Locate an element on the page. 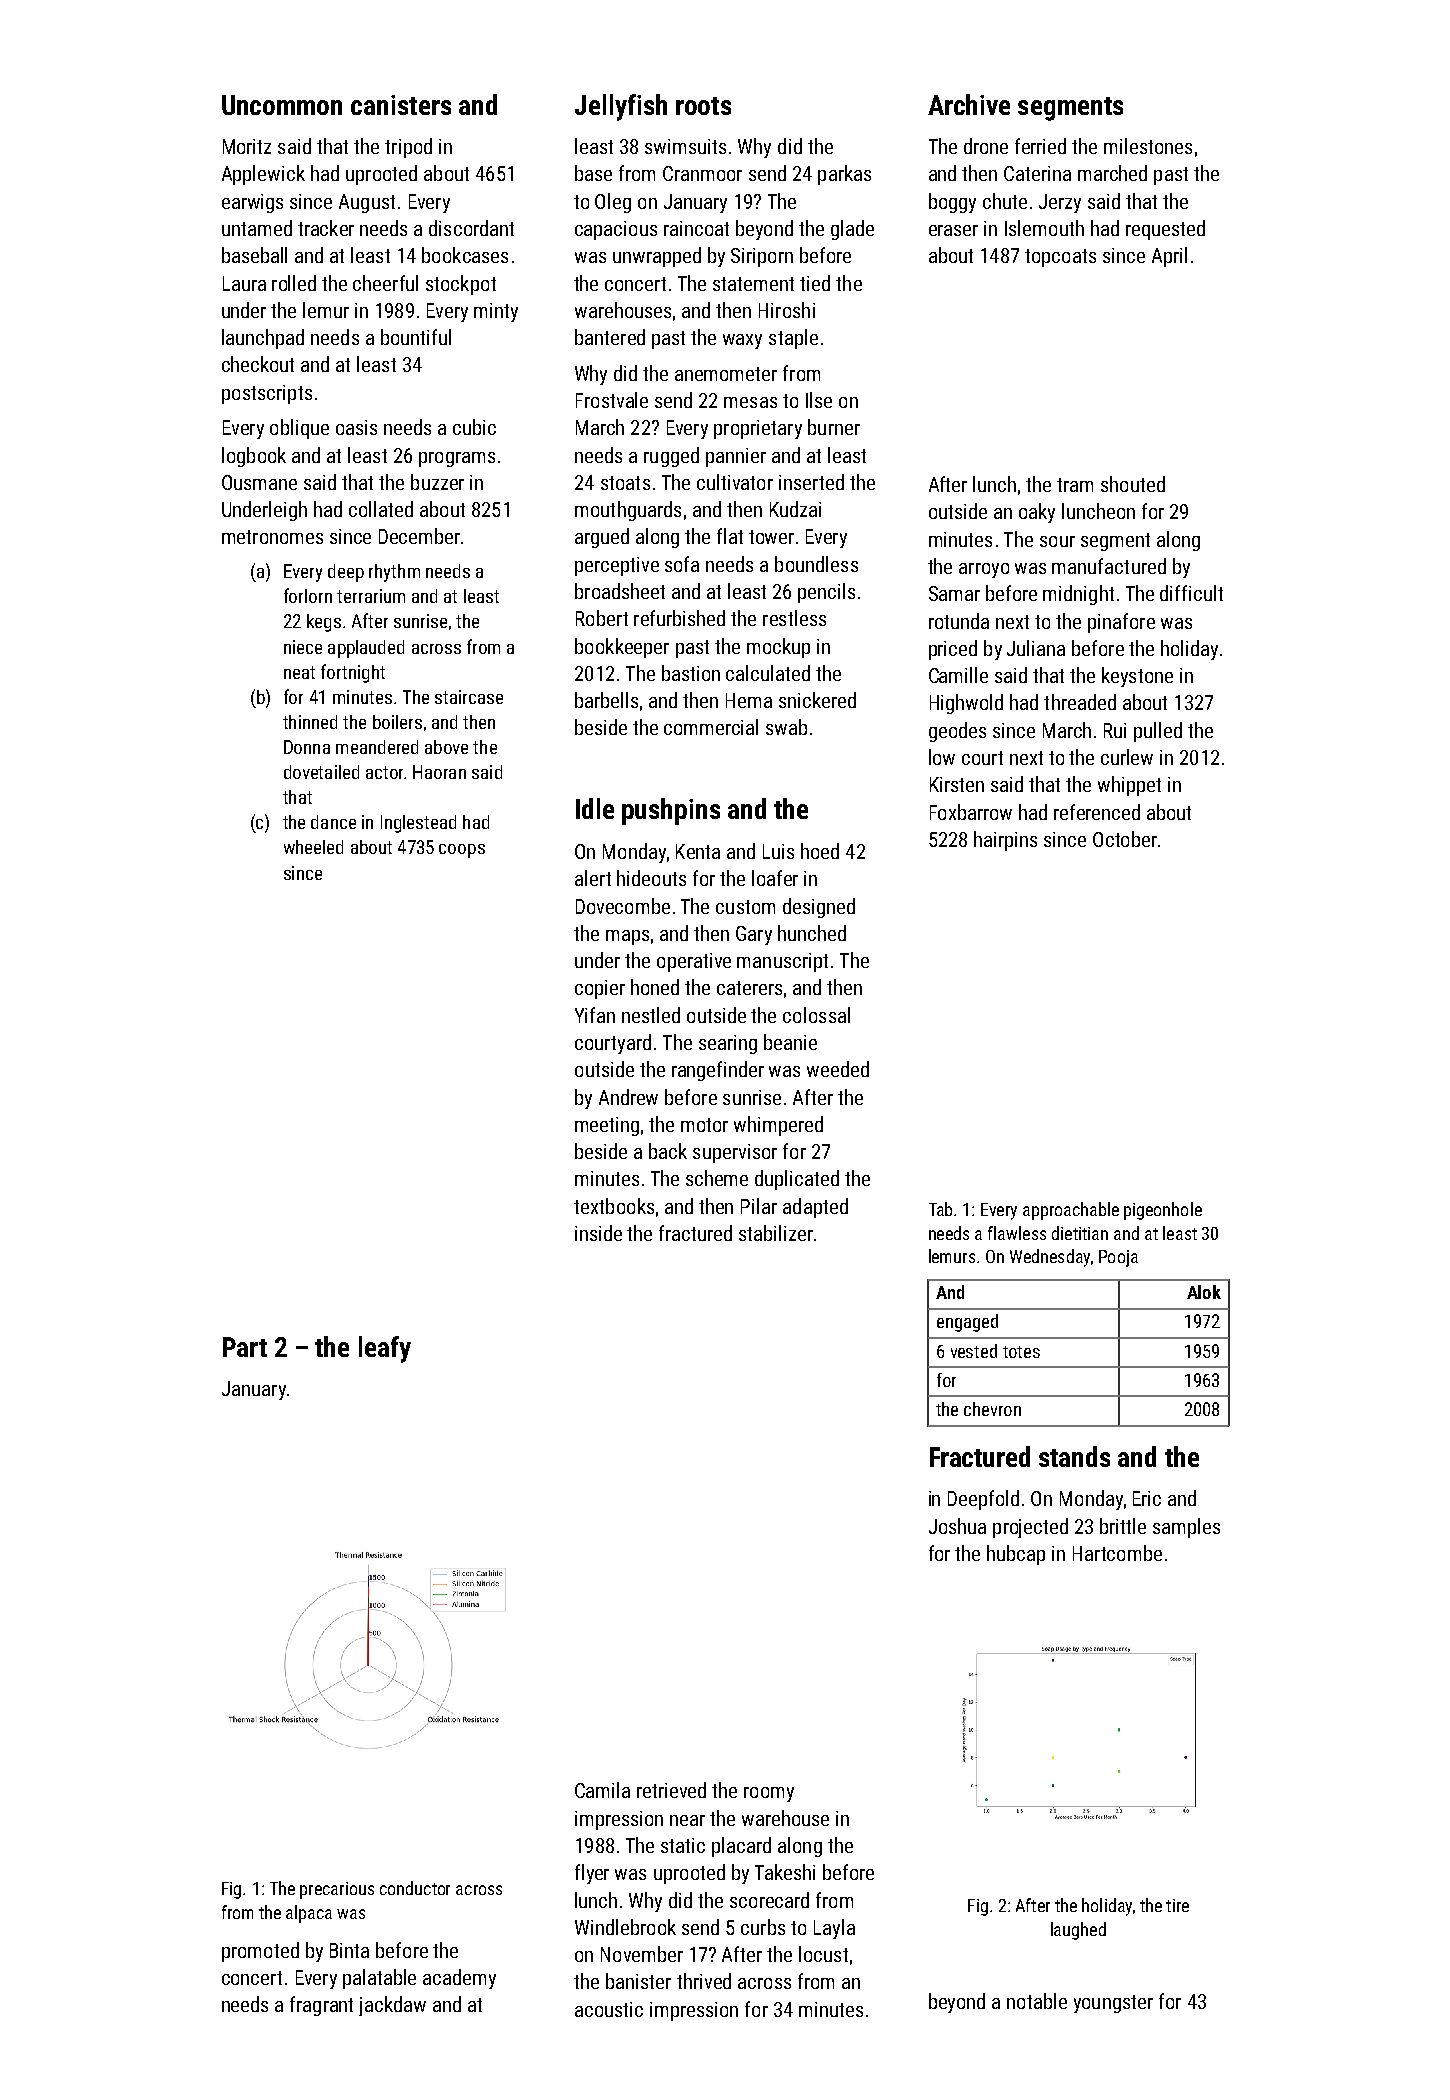 This document has height=2100, width=1450. tram is located at coordinates (1075, 485).
